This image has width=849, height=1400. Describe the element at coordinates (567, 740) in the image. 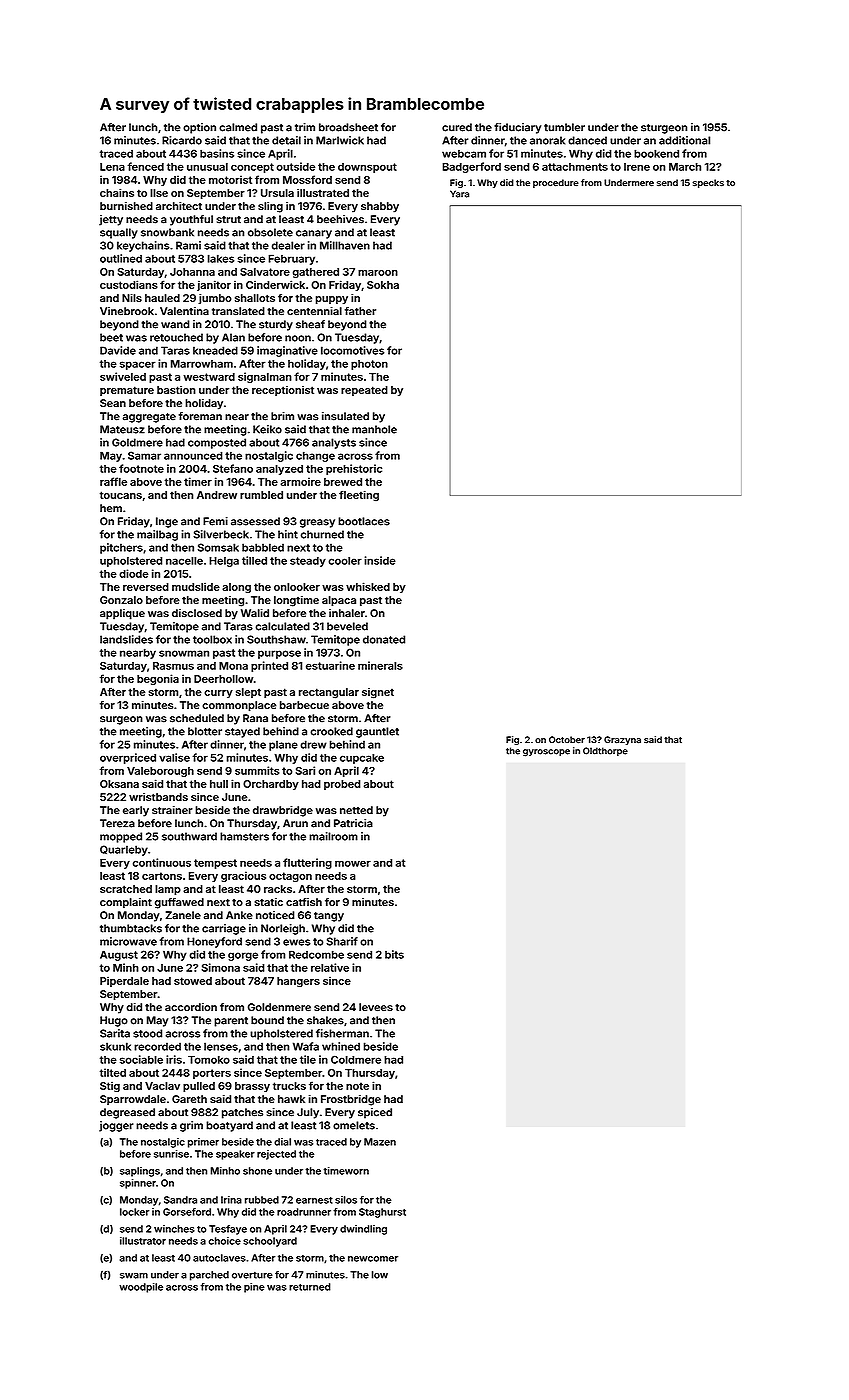

I see `October` at that location.
